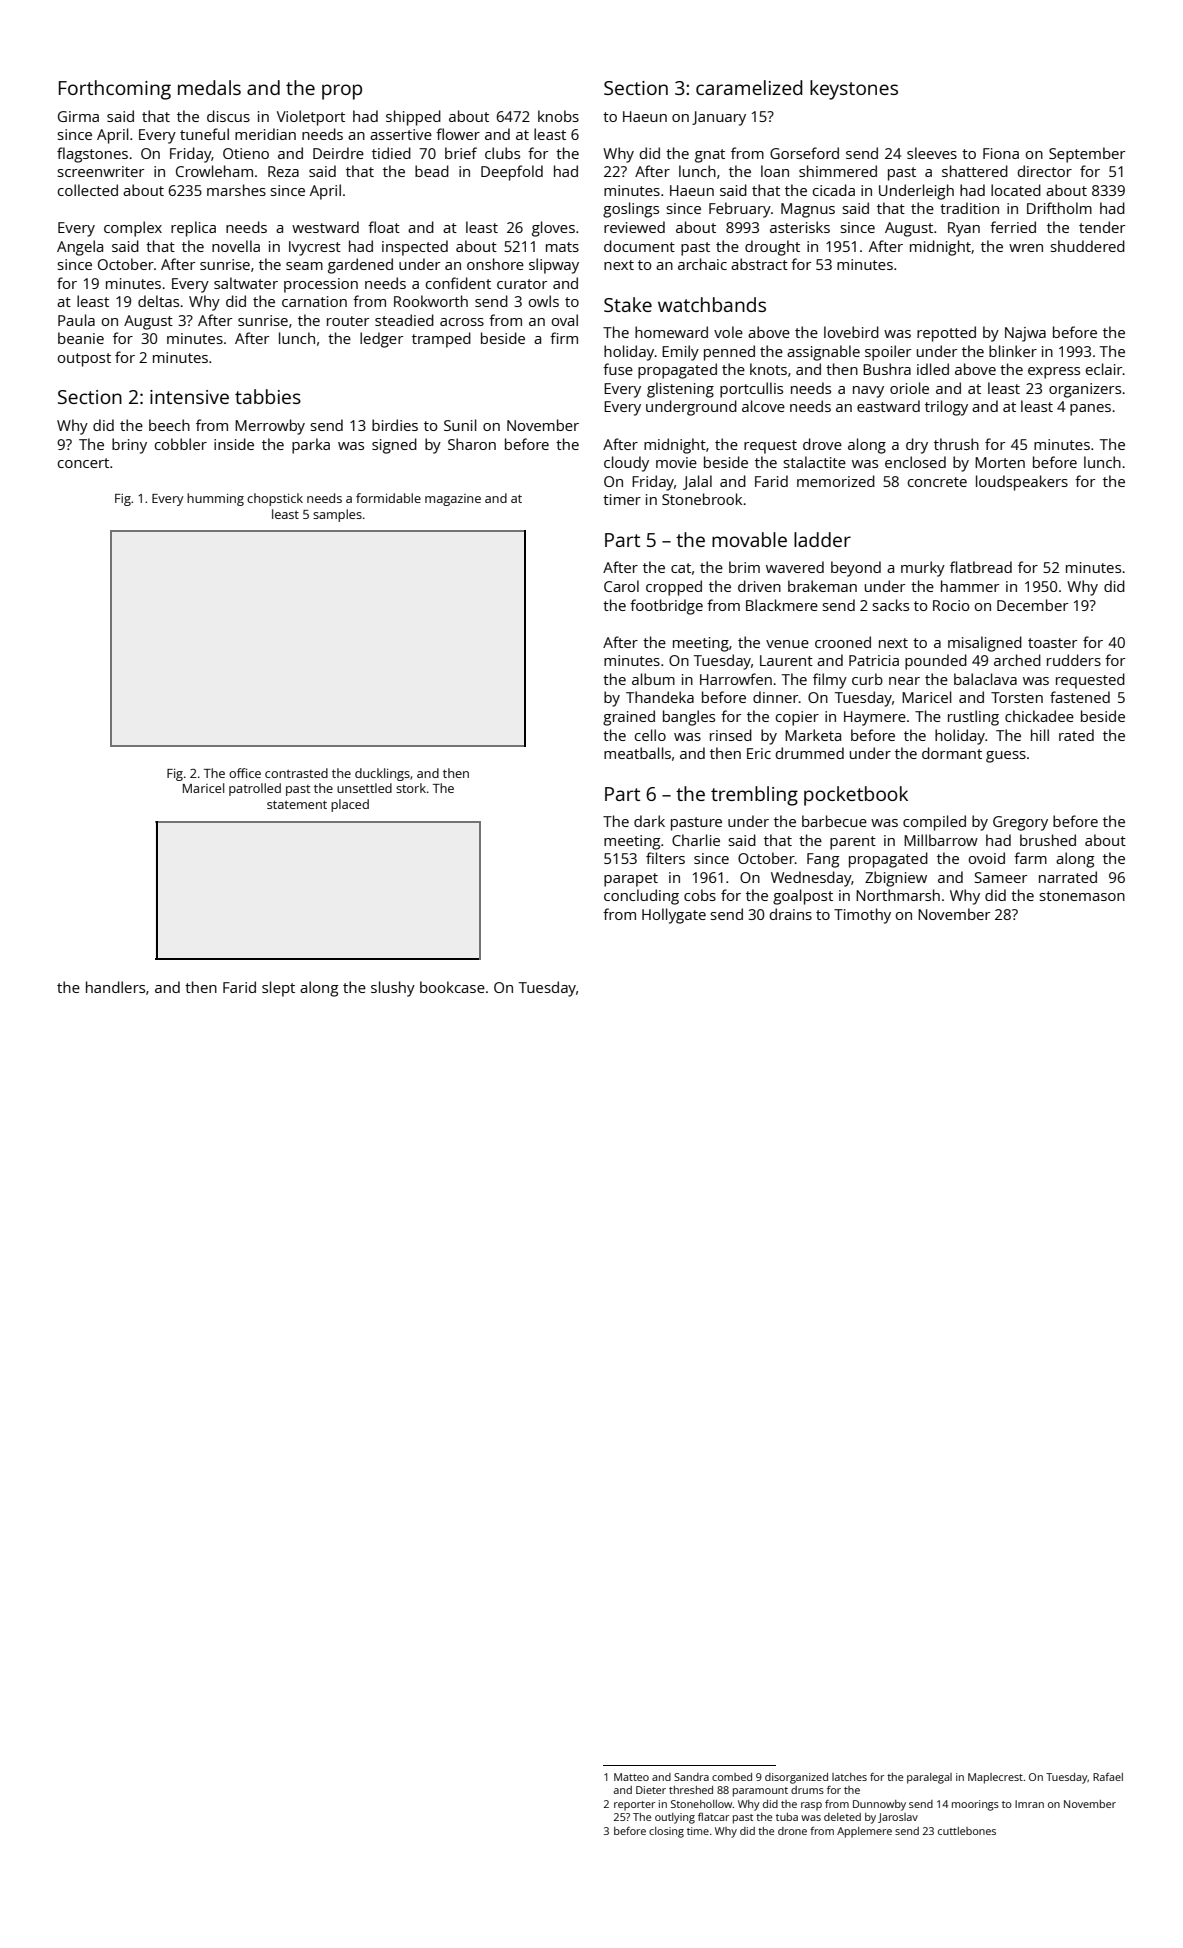  Describe the element at coordinates (1090, 410) in the image. I see `panes` at that location.
